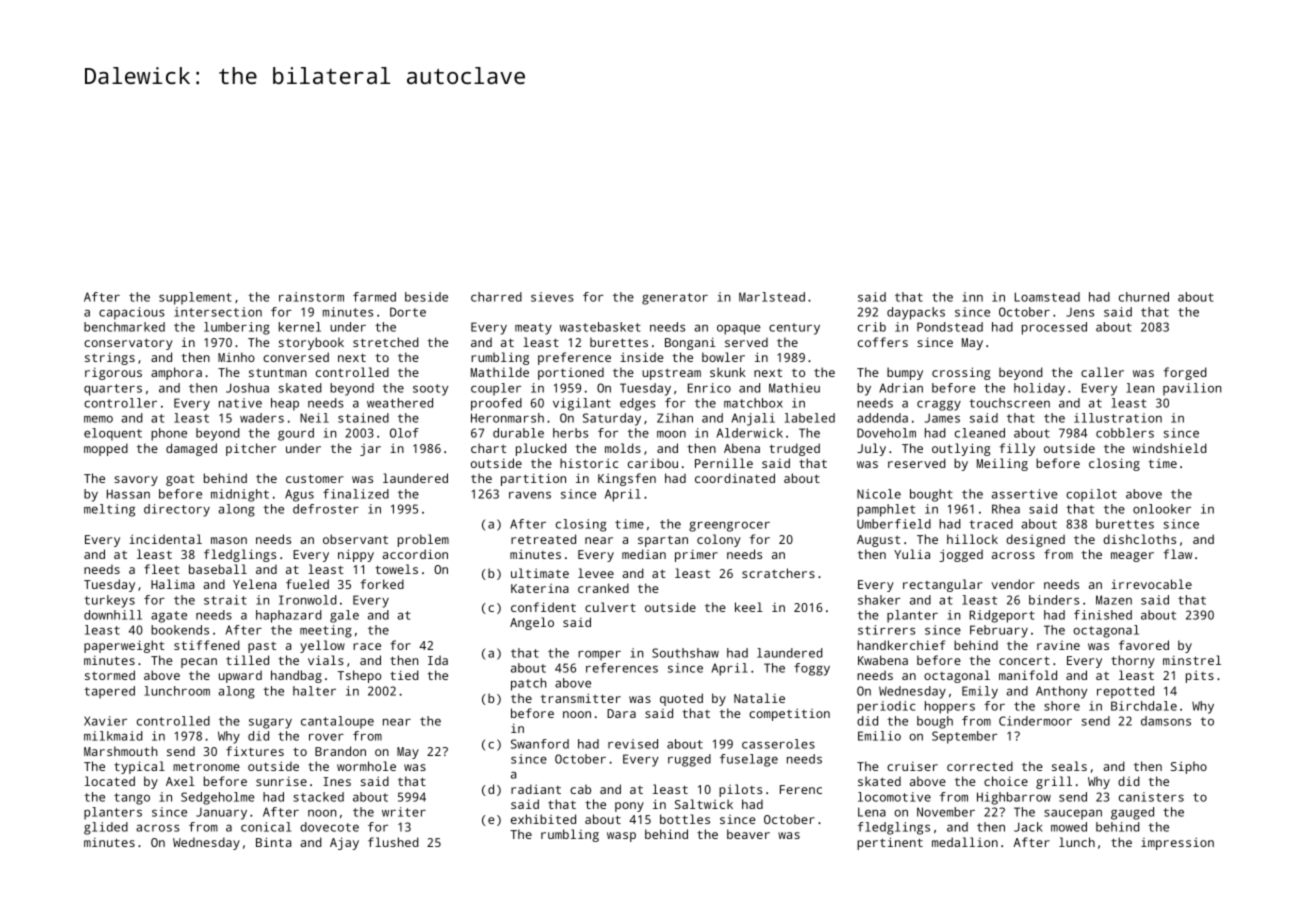 The width and height of the document is (1308, 924). What do you see at coordinates (356, 555) in the document?
I see `nippy` at bounding box center [356, 555].
